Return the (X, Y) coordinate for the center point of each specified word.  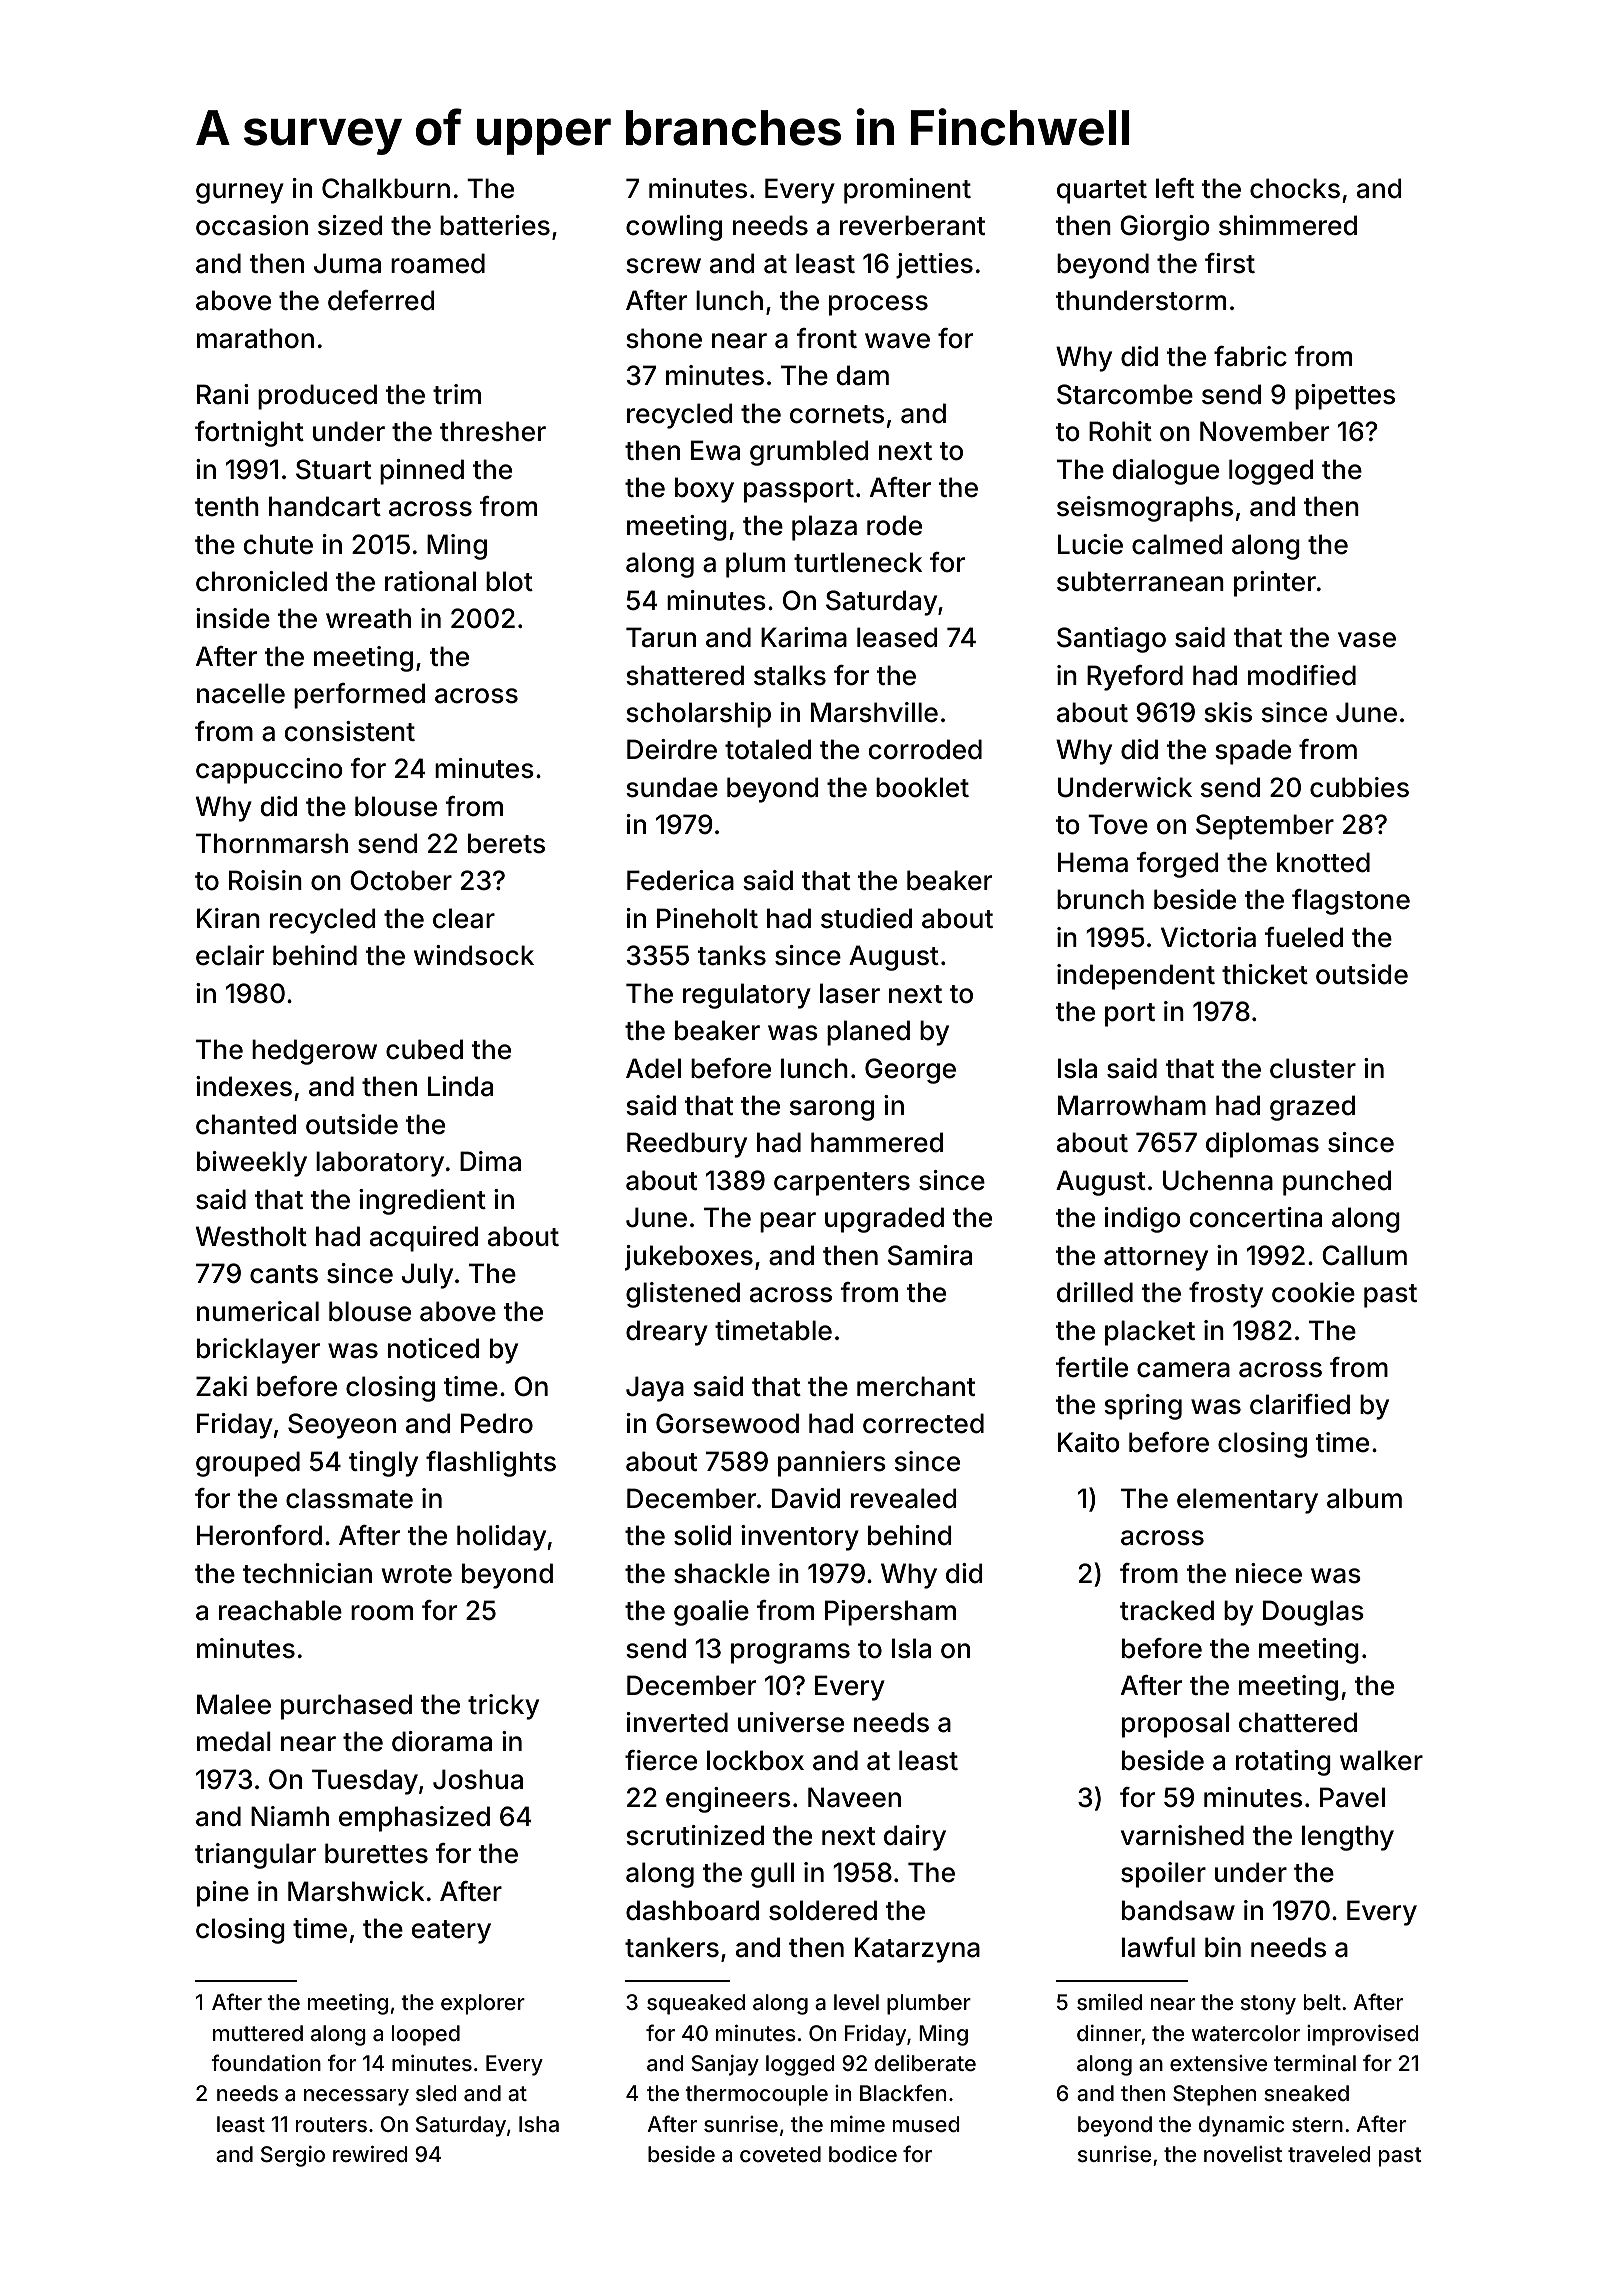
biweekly (252, 1164)
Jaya (655, 1389)
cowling (674, 228)
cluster (1313, 1068)
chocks (1295, 188)
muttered (258, 2033)
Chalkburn (386, 188)
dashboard (692, 1910)
